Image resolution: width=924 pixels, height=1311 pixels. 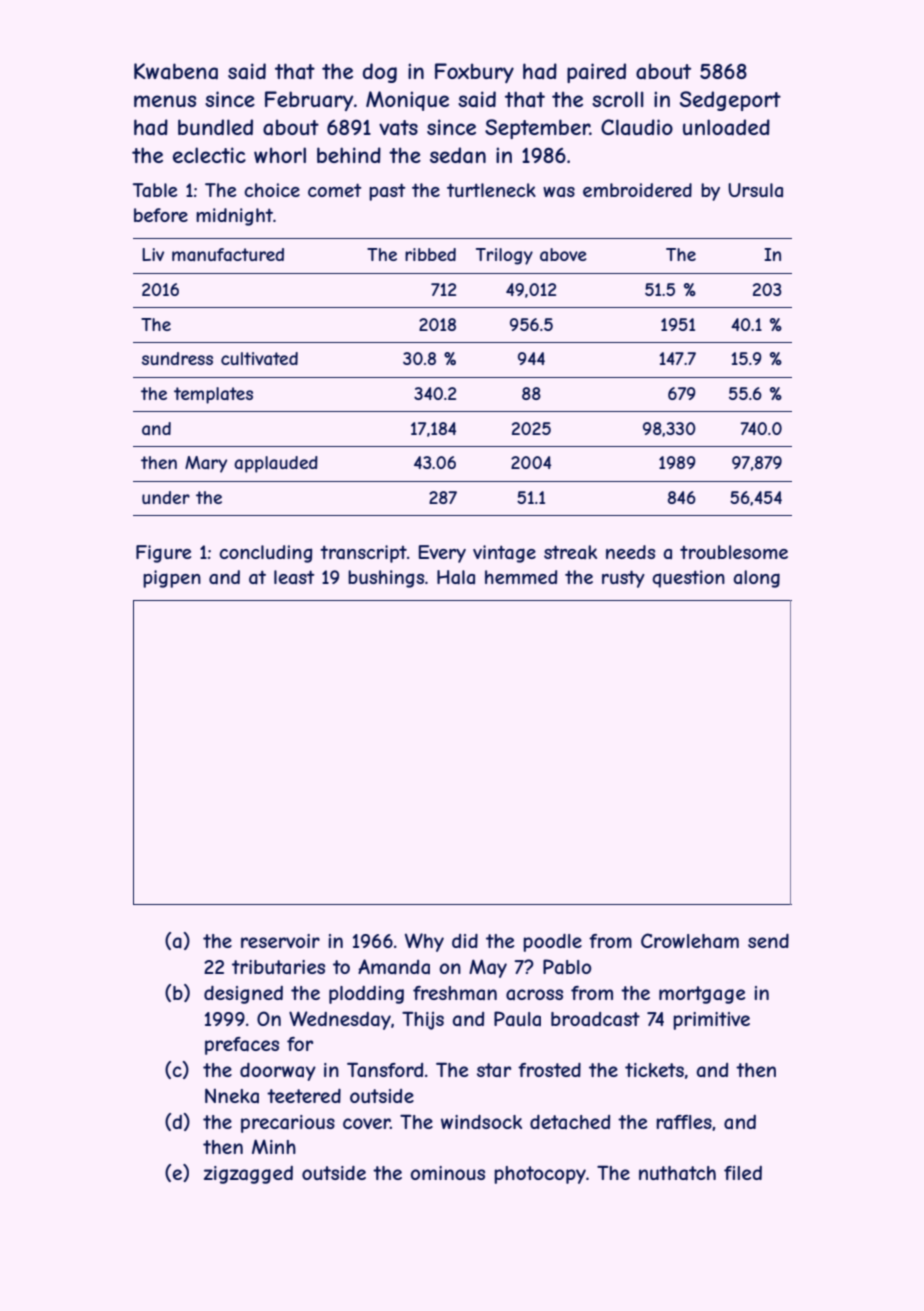 What do you see at coordinates (618, 99) in the screenshot?
I see `scroll` at bounding box center [618, 99].
